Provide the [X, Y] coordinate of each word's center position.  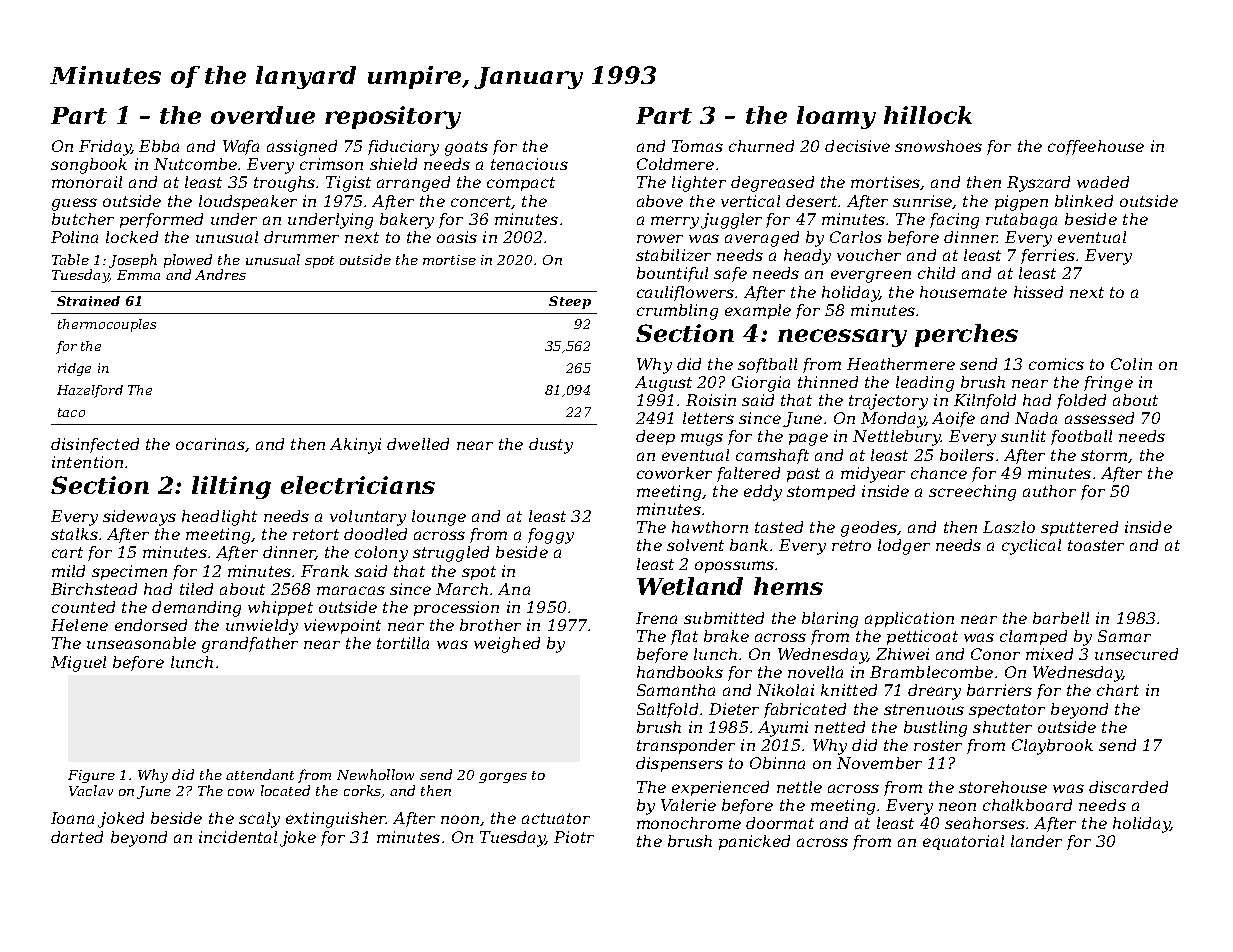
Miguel [78, 664]
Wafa [241, 147]
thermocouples [107, 325]
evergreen [871, 276]
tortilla [403, 643]
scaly [259, 820]
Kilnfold [985, 401]
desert [811, 201]
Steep [570, 302]
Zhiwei [902, 654]
